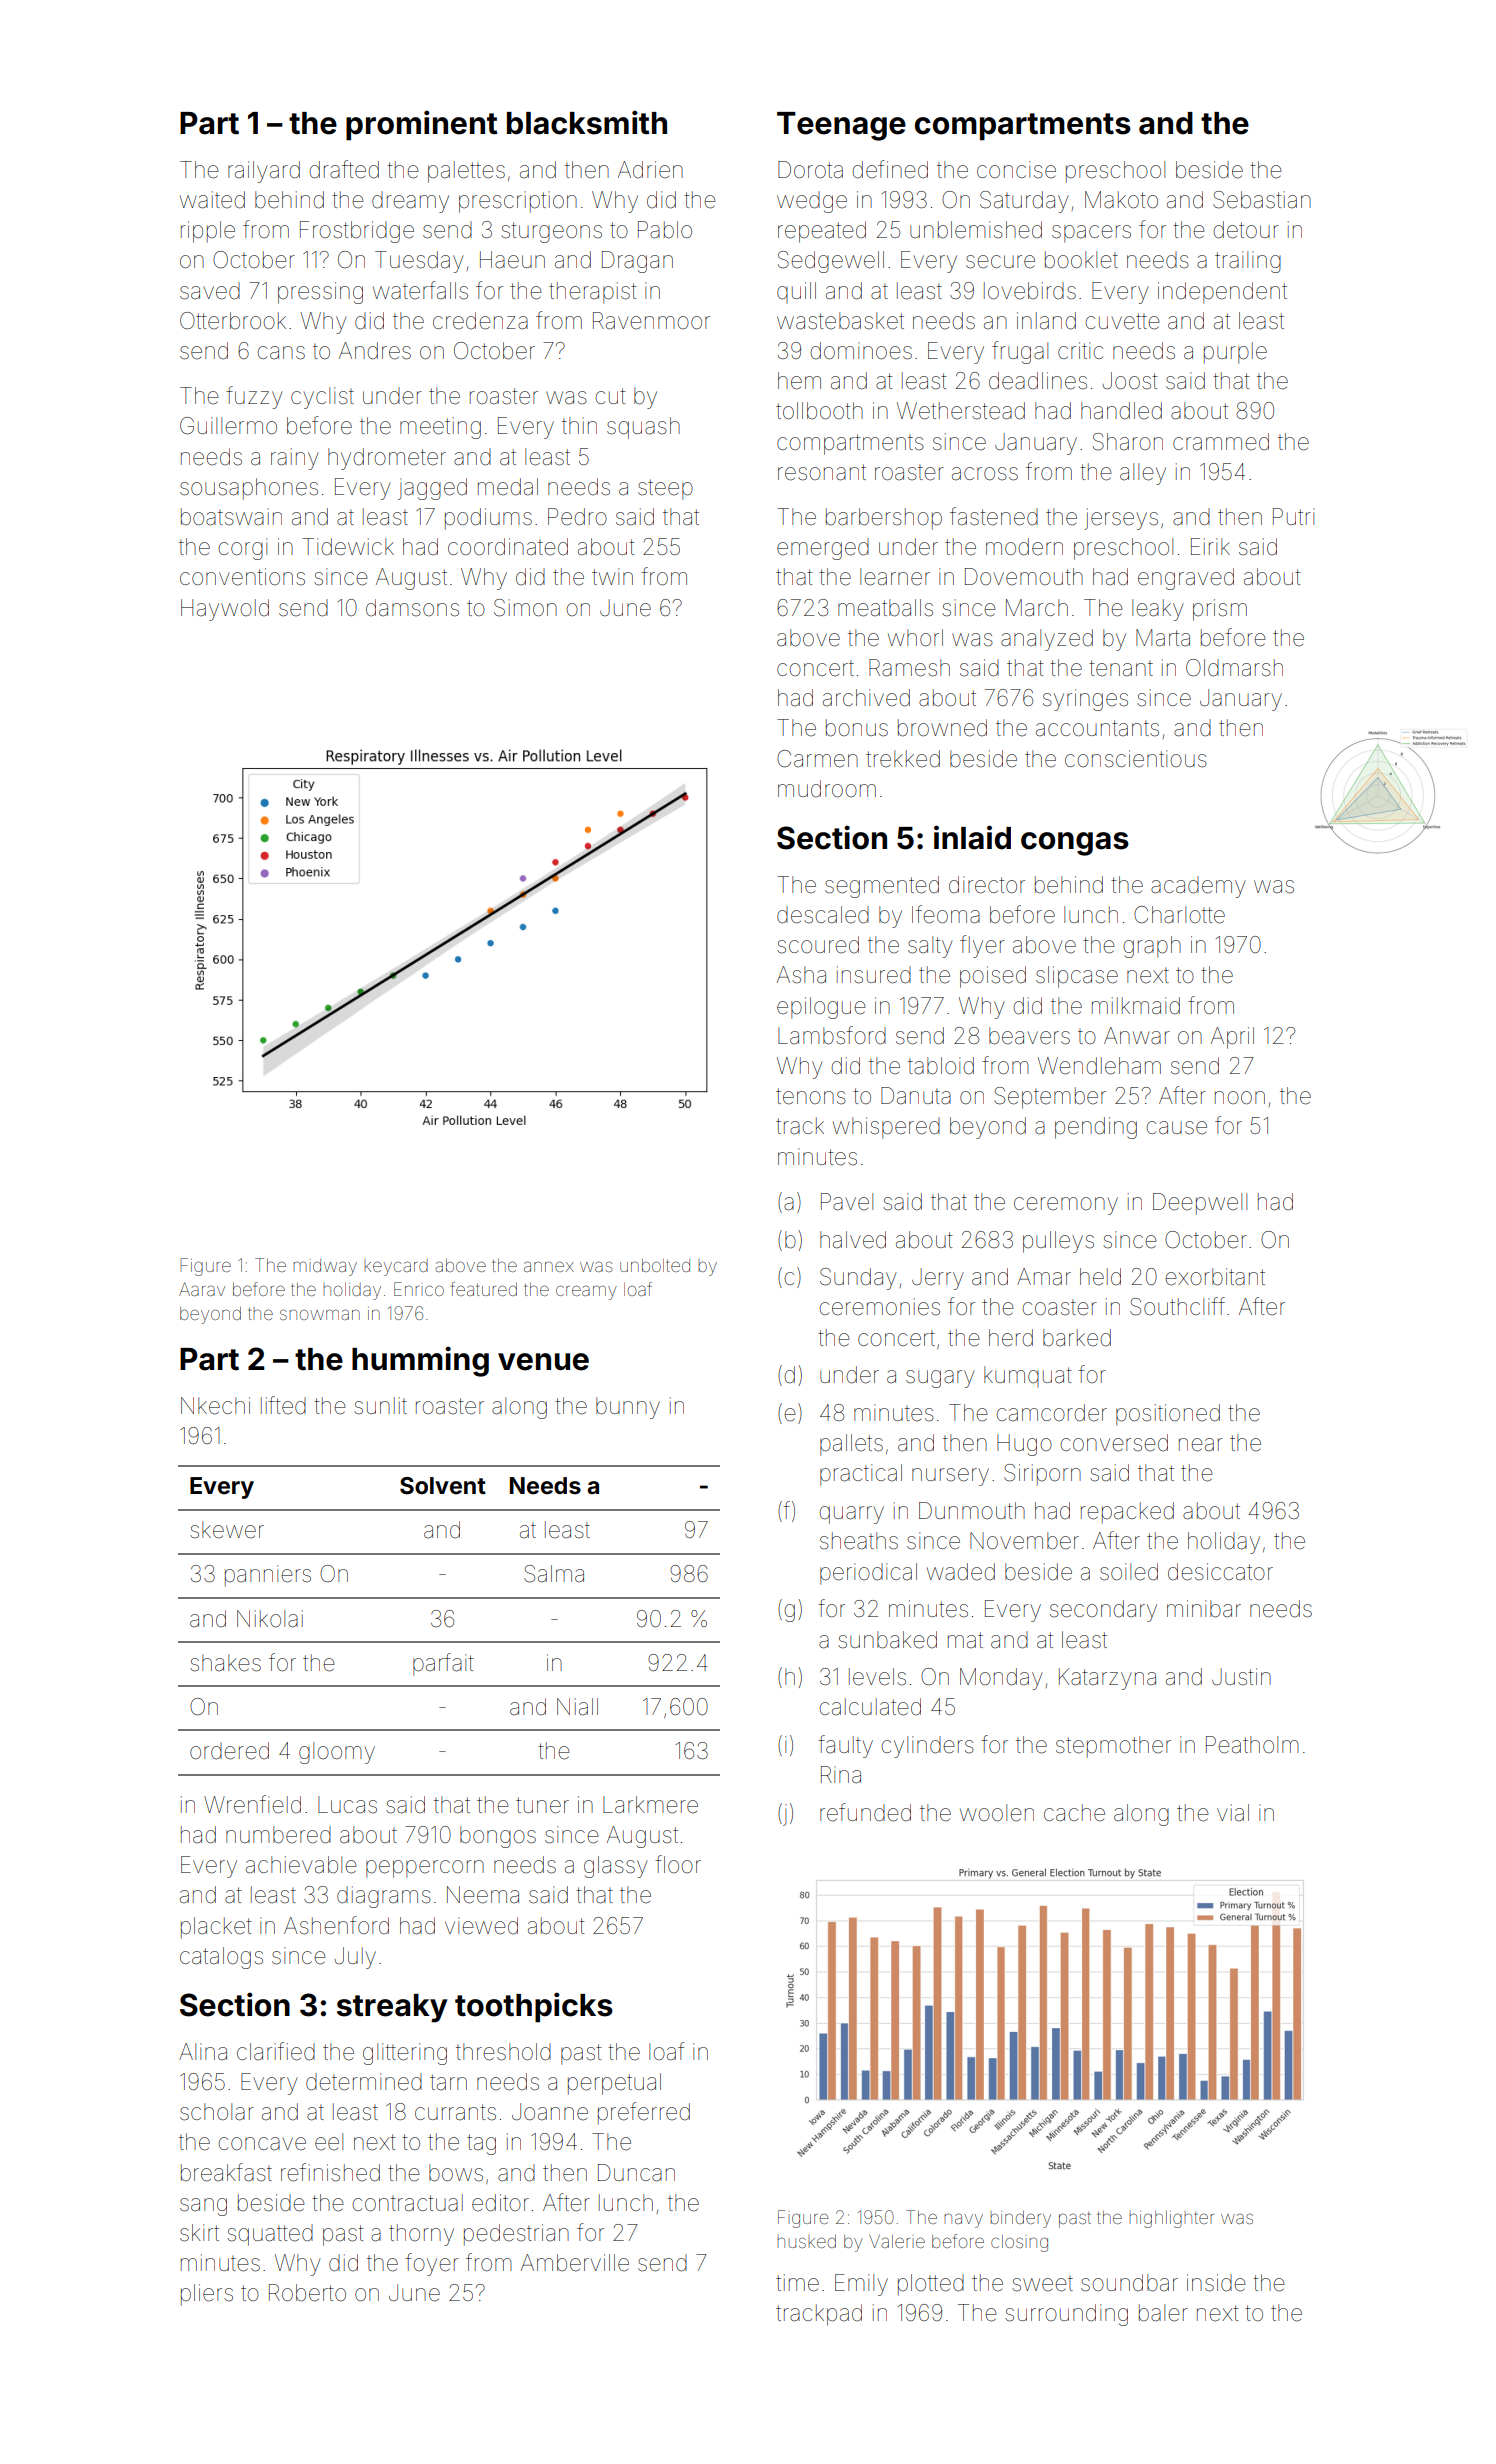 The height and width of the document is (2464, 1496). What do you see at coordinates (614, 2084) in the document?
I see `perpetual` at bounding box center [614, 2084].
